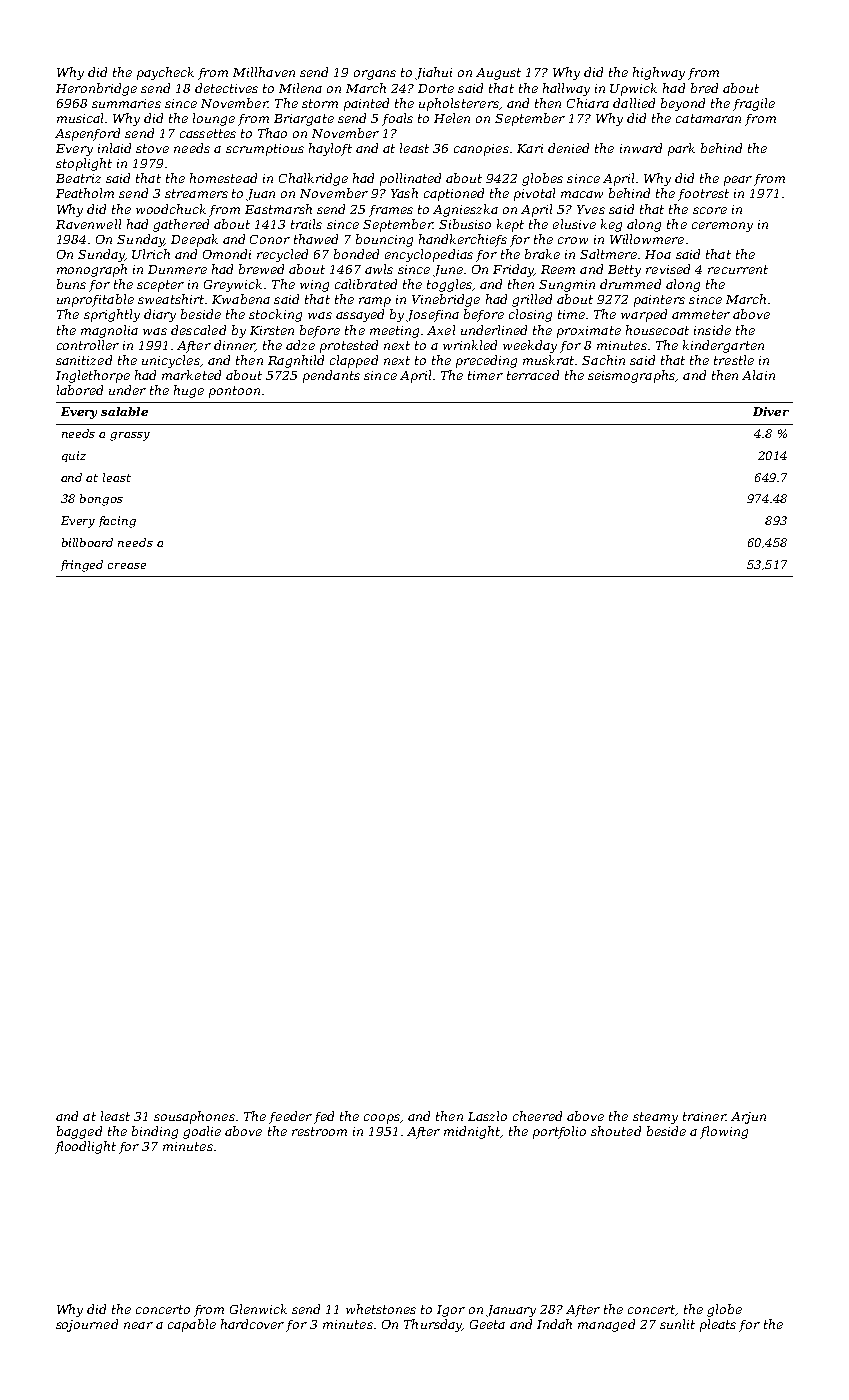 This screenshot has height=1400, width=849. What do you see at coordinates (96, 89) in the screenshot?
I see `Heronbridge` at bounding box center [96, 89].
